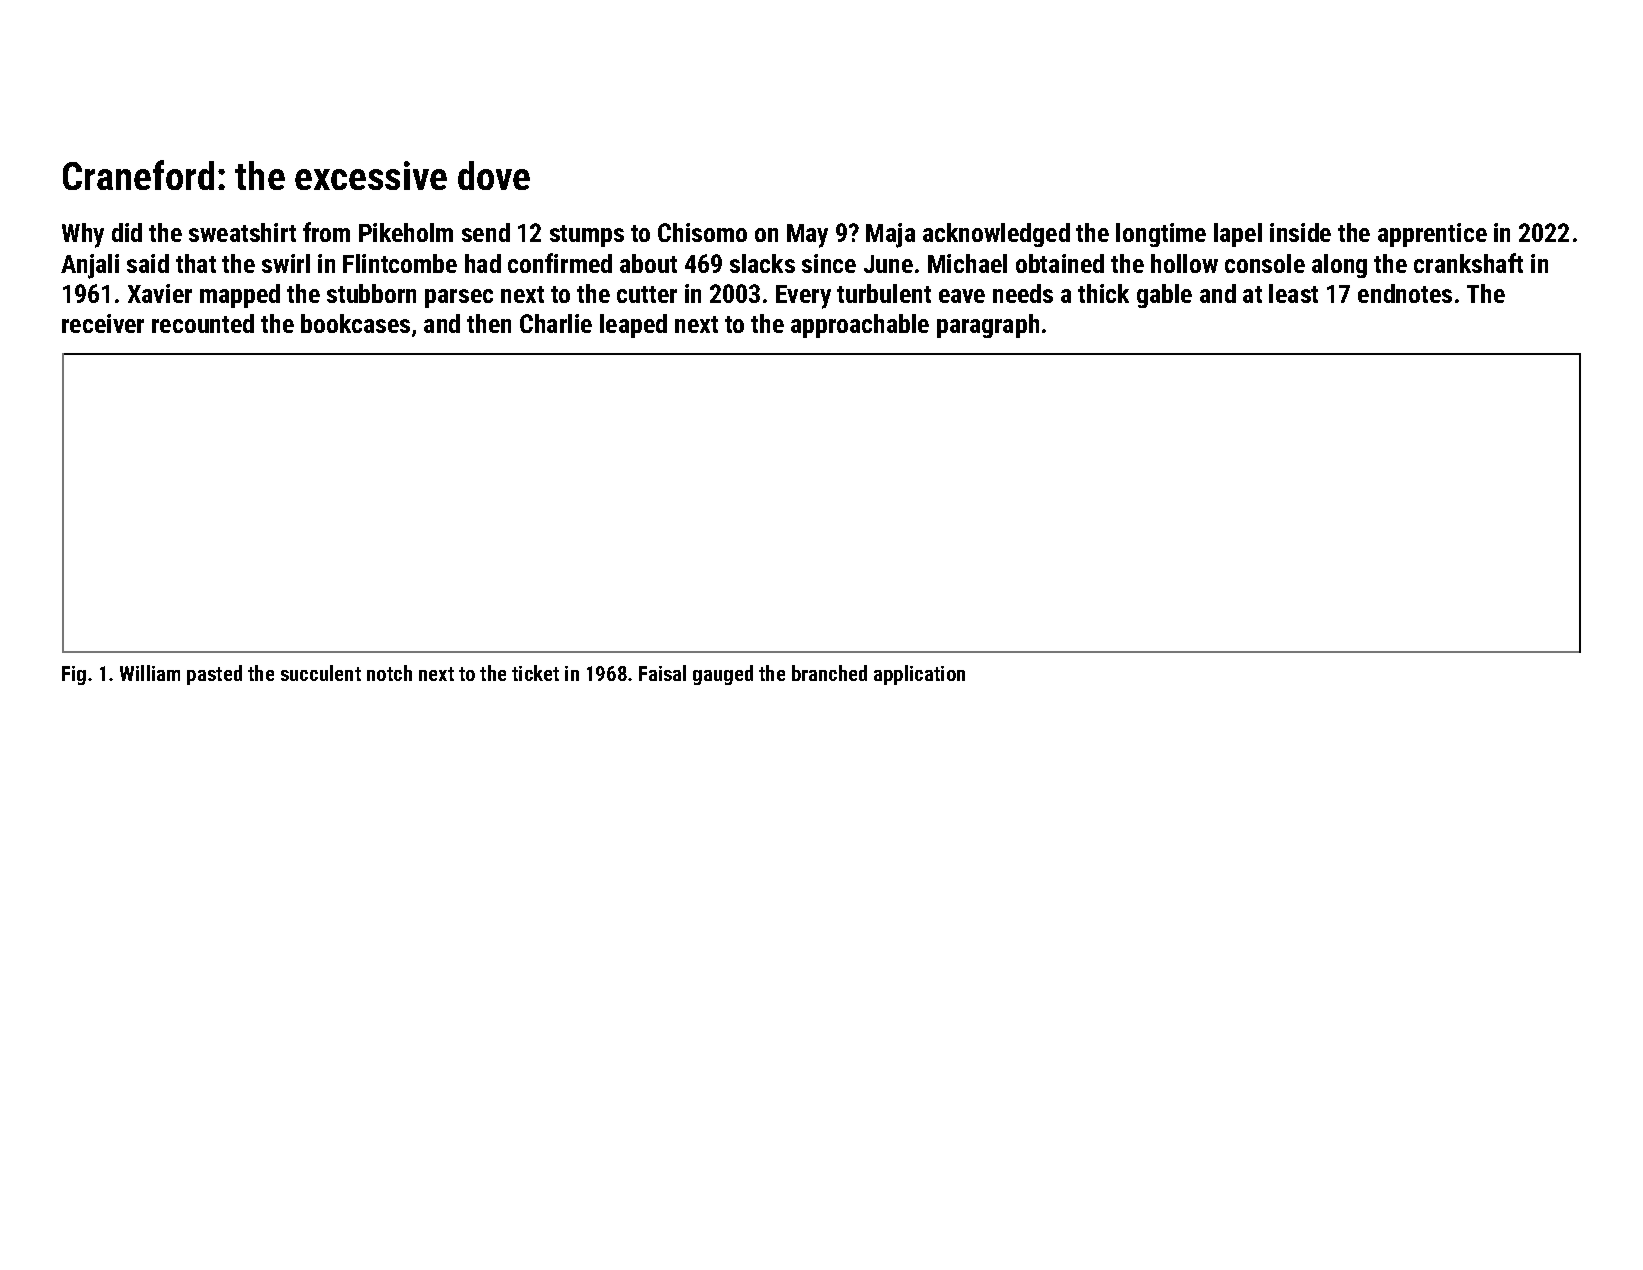 The width and height of the screenshot is (1643, 1270). Describe the element at coordinates (988, 326) in the screenshot. I see `paragraph` at that location.
